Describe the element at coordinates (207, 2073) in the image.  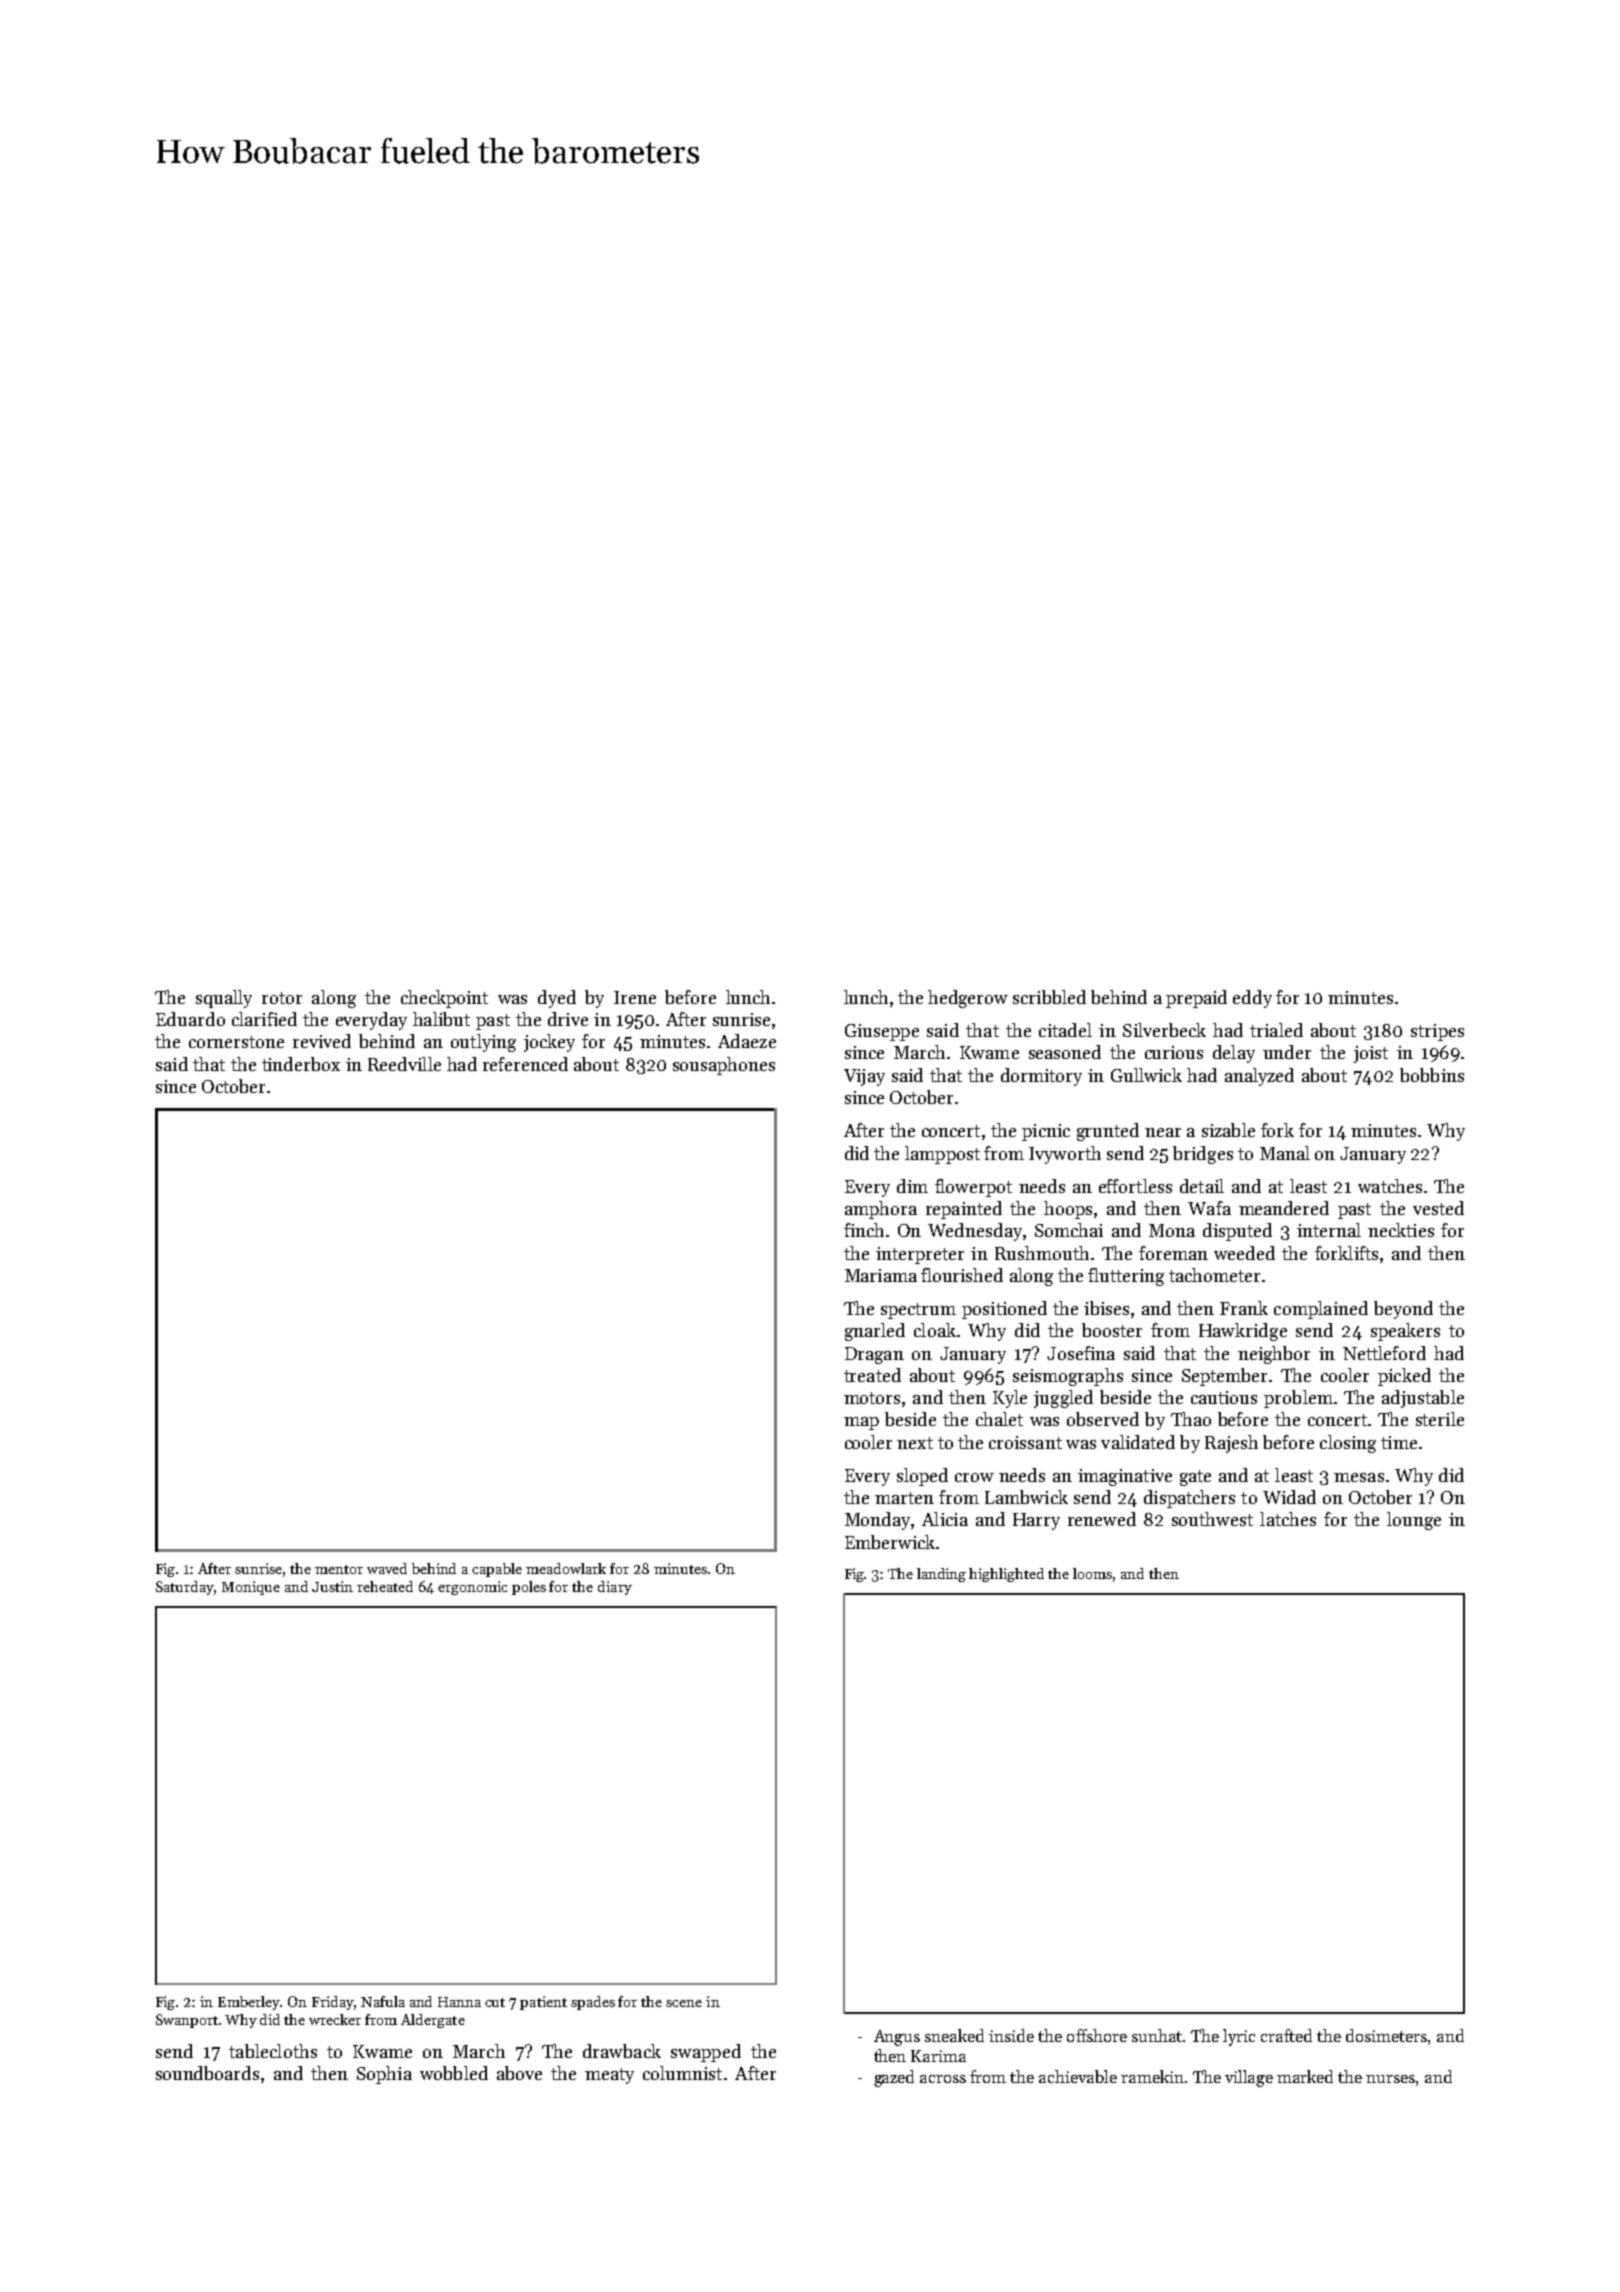
I see `soundboards` at that location.
